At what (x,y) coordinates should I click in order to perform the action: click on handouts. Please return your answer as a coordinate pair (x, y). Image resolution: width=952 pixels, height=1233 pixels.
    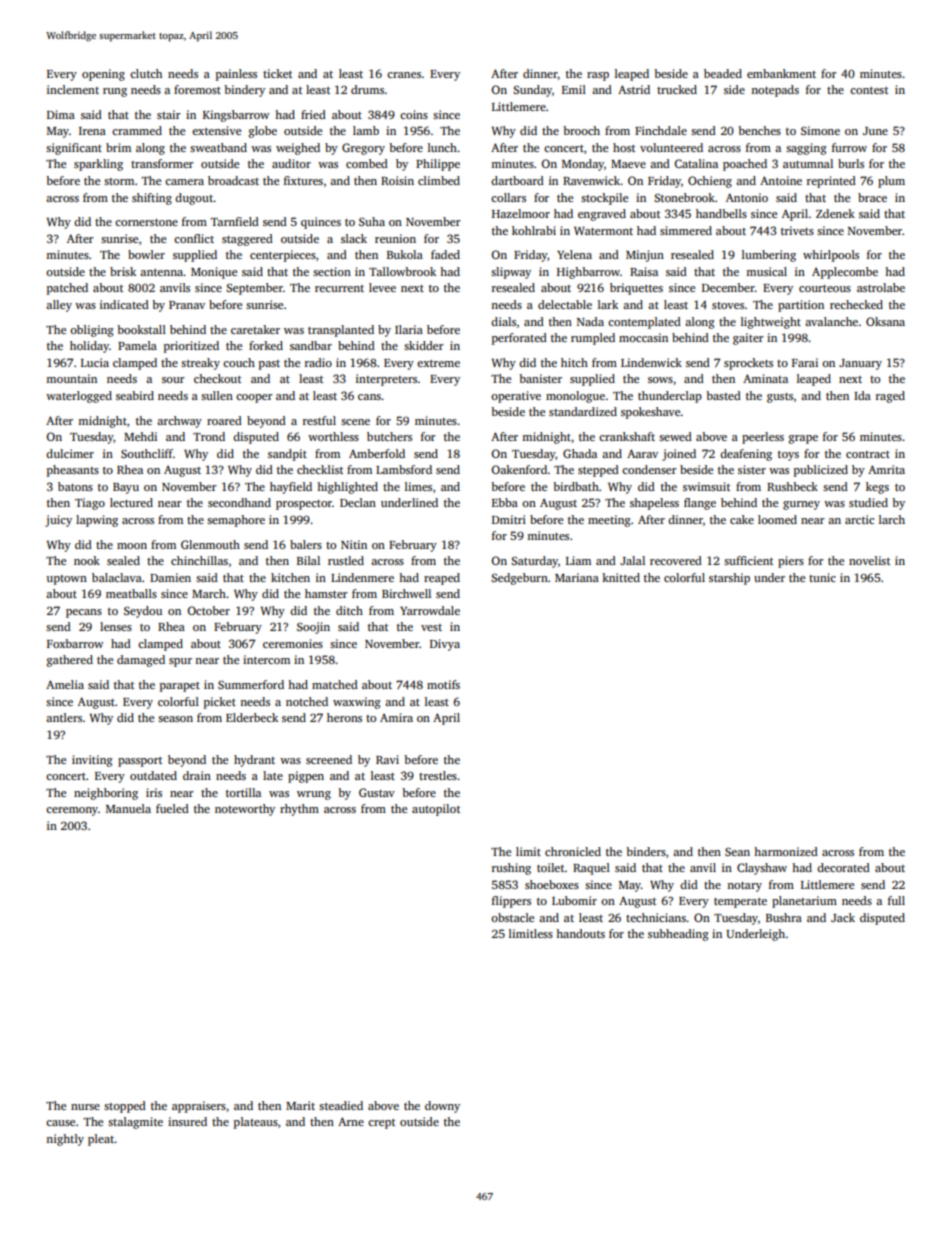
    Looking at the image, I should click on (580, 933).
